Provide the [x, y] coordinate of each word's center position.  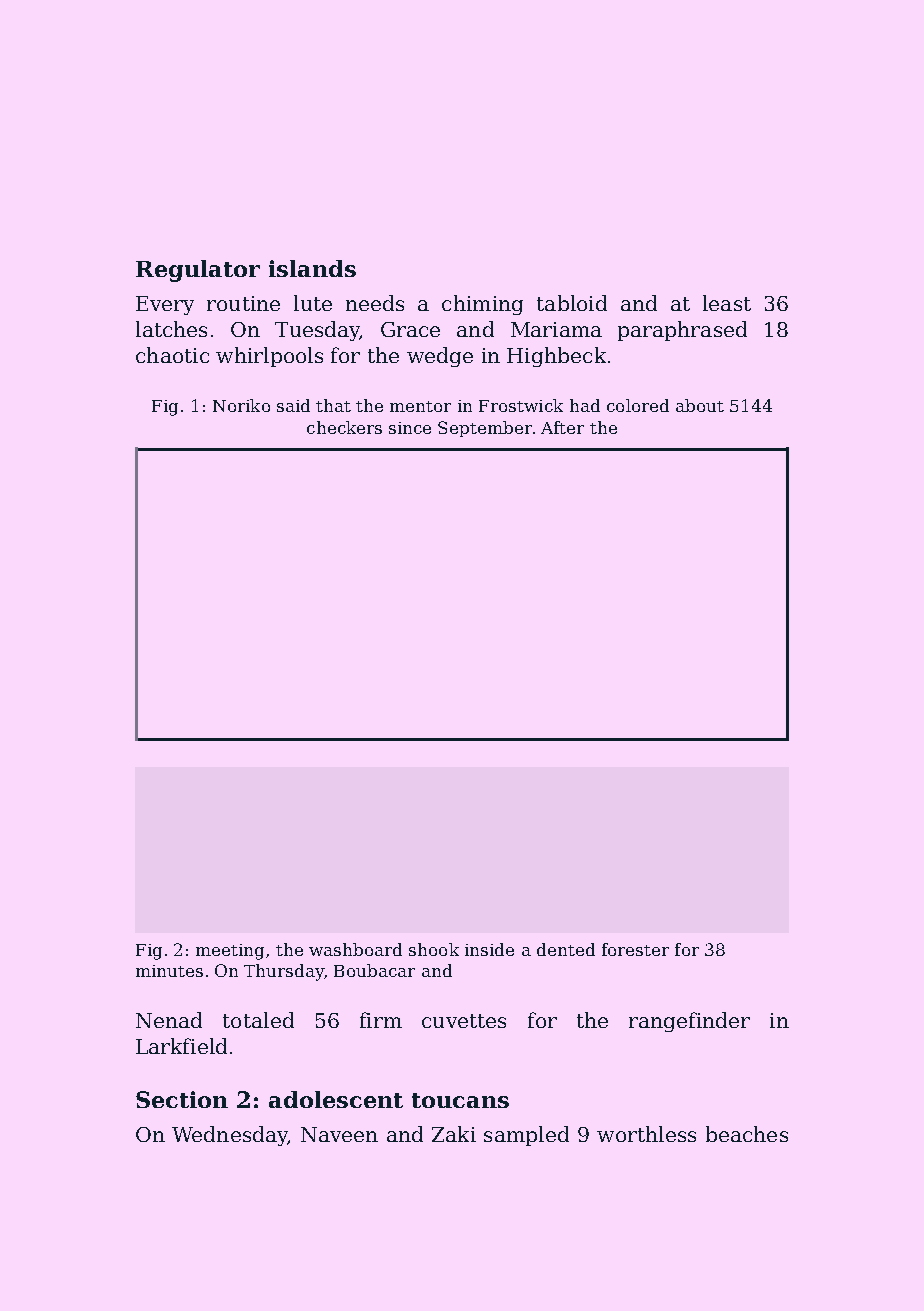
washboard [355, 949]
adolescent [336, 1099]
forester [635, 949]
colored [638, 405]
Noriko [241, 405]
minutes [169, 971]
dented [566, 949]
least [727, 303]
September [485, 429]
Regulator [198, 271]
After [562, 427]
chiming [482, 305]
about [700, 405]
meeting [230, 952]
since [410, 428]
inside [489, 949]
